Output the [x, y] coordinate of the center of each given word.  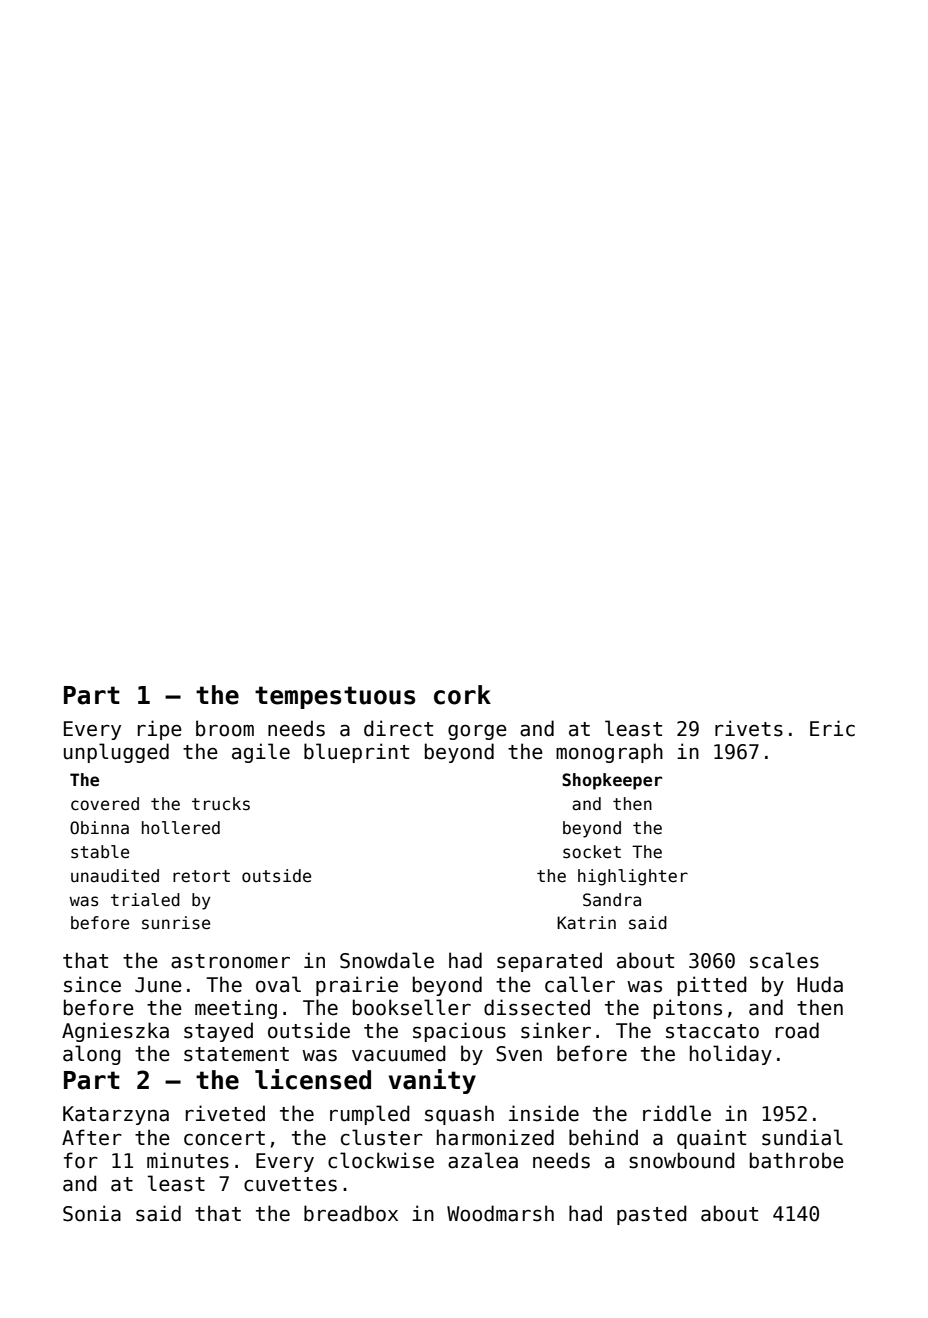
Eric [832, 728]
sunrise [176, 923]
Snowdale [387, 960]
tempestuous [335, 697]
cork [462, 695]
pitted [712, 986]
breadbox [351, 1213]
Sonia [92, 1213]
